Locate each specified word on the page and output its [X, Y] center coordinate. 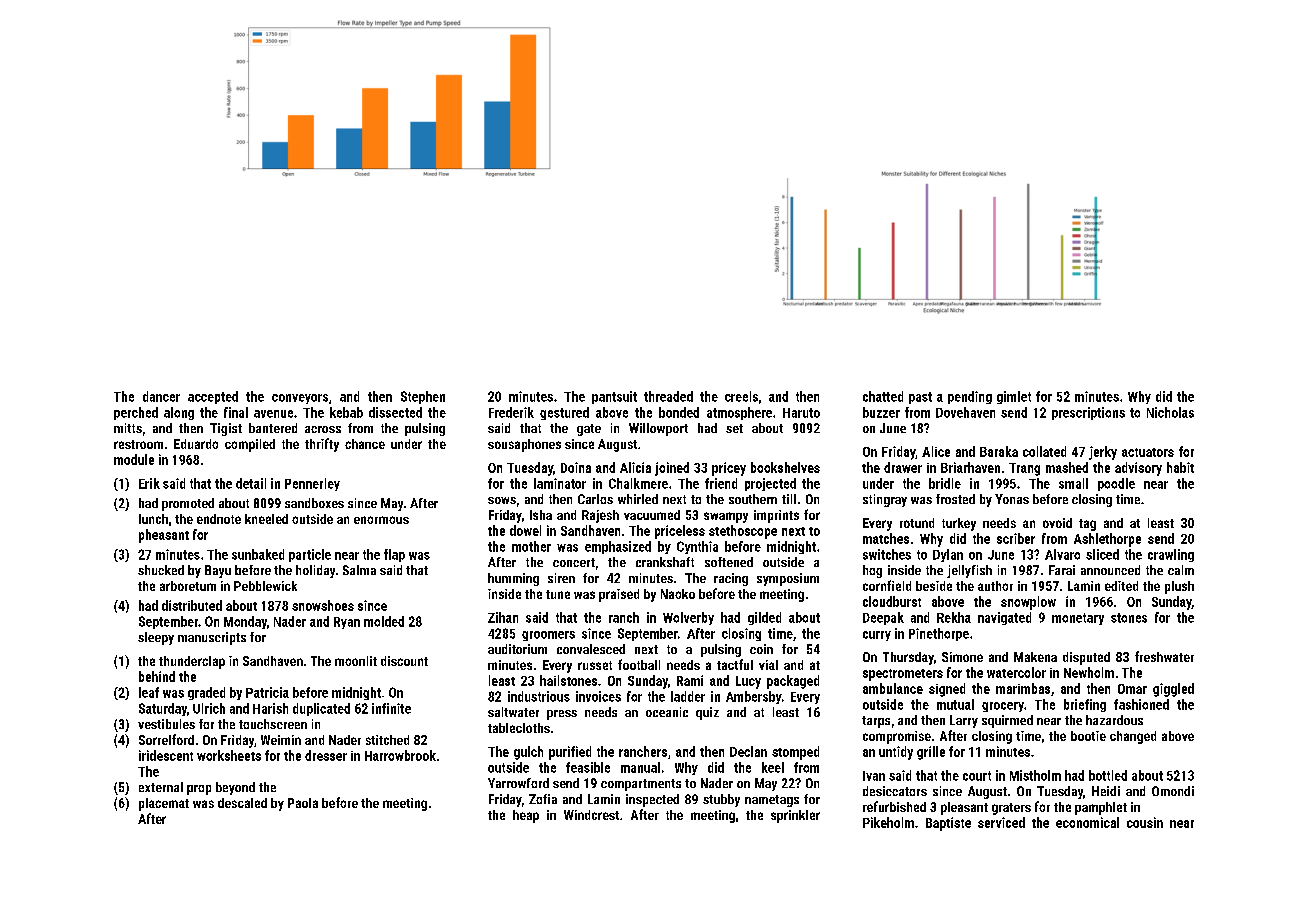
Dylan [948, 555]
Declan [748, 751]
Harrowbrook [400, 755]
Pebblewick [265, 586]
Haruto [801, 413]
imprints [776, 516]
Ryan [347, 623]
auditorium [517, 649]
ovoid [1057, 523]
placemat [164, 804]
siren [561, 578]
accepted [213, 397]
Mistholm [1035, 775]
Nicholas [1170, 412]
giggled [1173, 690]
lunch [153, 519]
